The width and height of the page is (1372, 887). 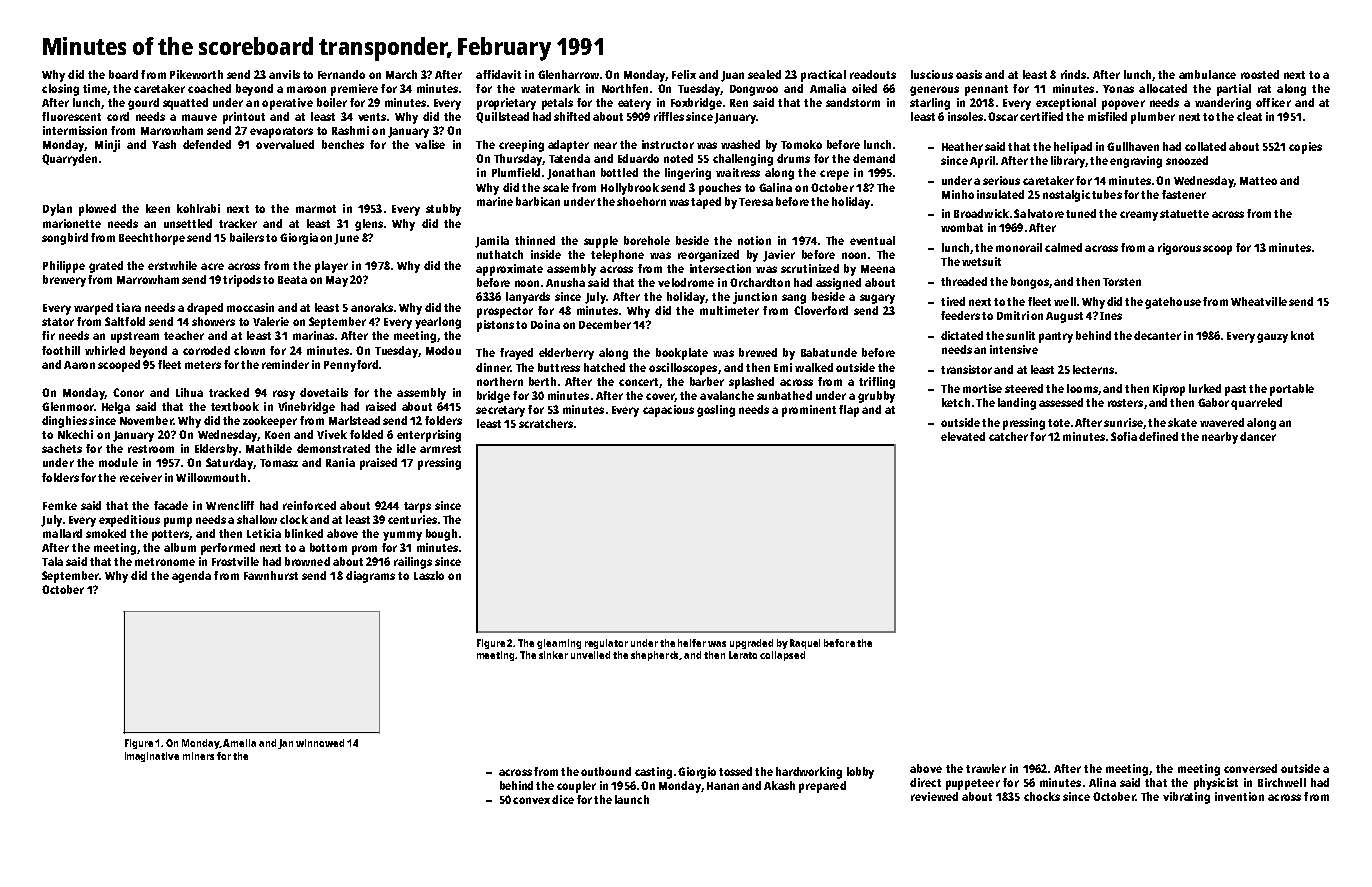 What do you see at coordinates (716, 411) in the page?
I see `gosling` at bounding box center [716, 411].
